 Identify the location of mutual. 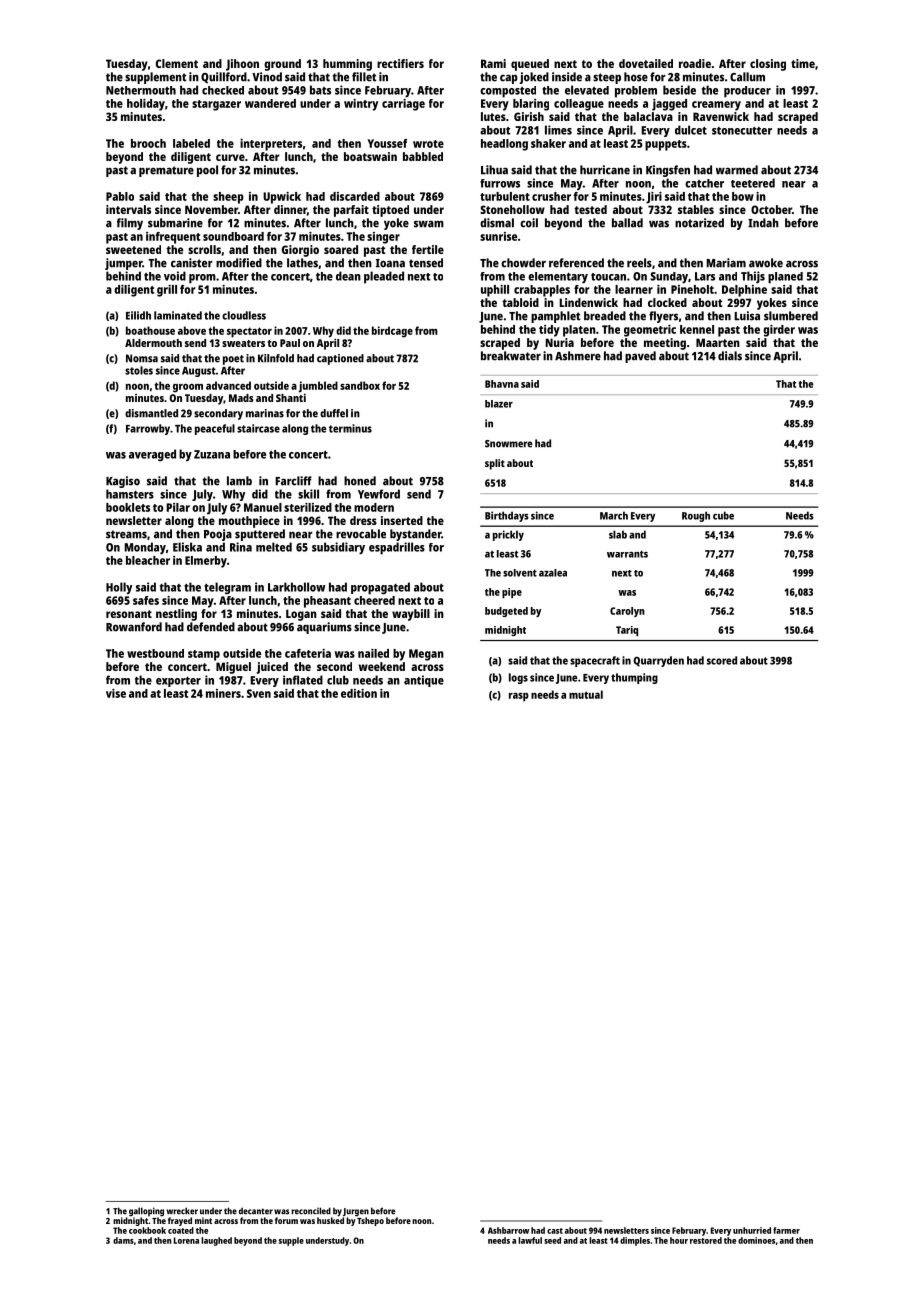
(586, 694).
